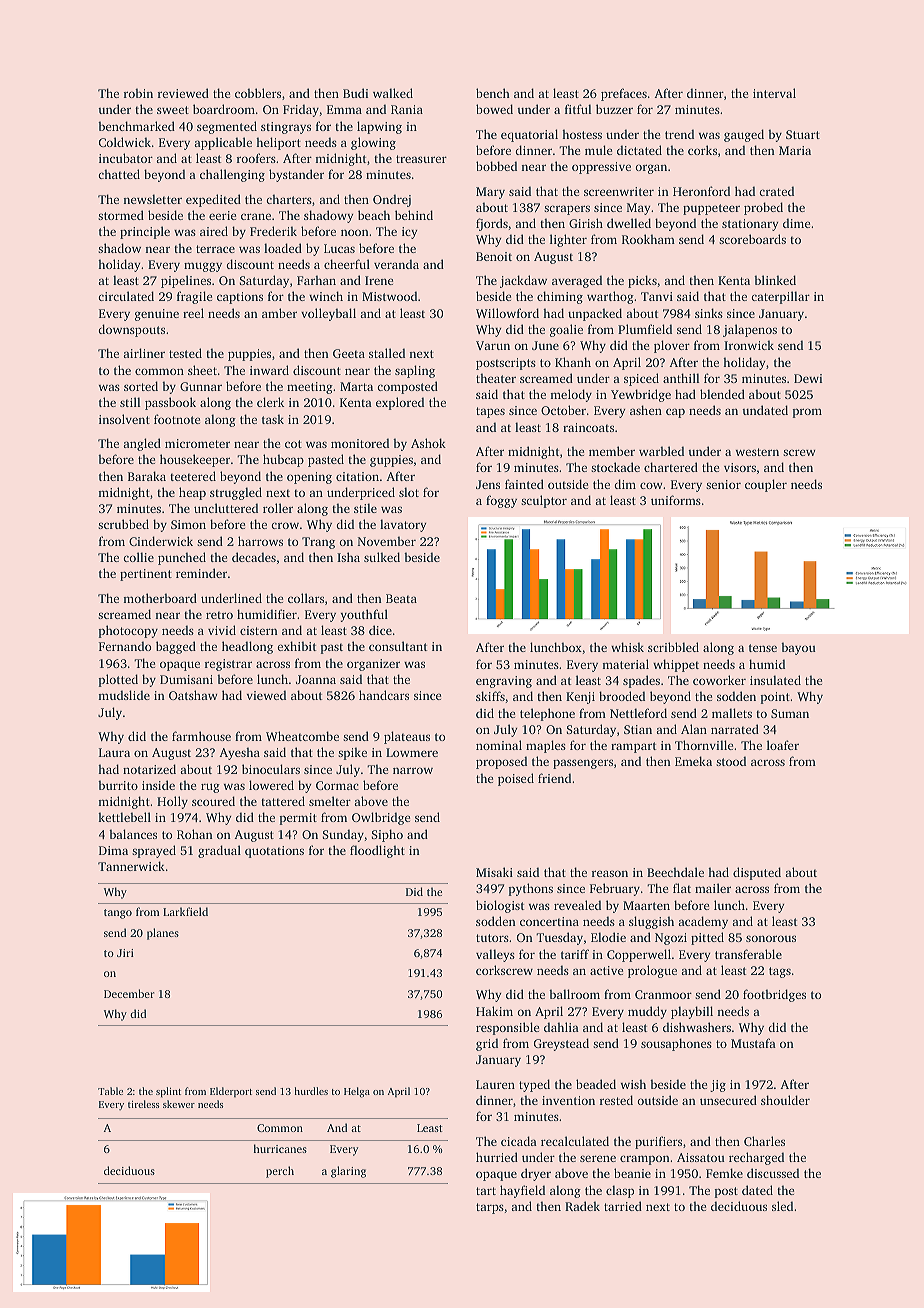  I want to click on tarps, so click(490, 1208).
